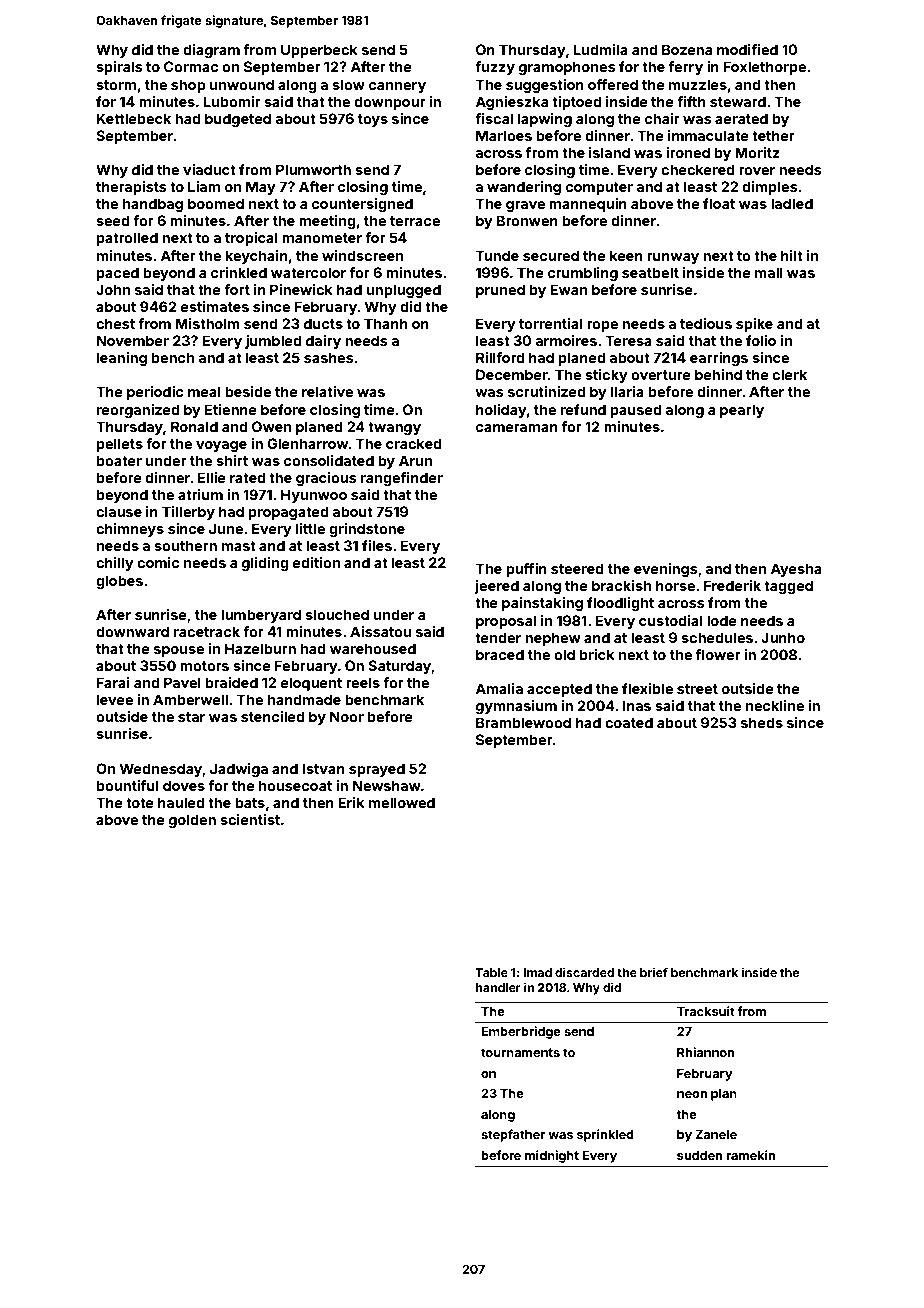 This screenshot has height=1308, width=924. What do you see at coordinates (687, 49) in the screenshot?
I see `Bozena` at bounding box center [687, 49].
